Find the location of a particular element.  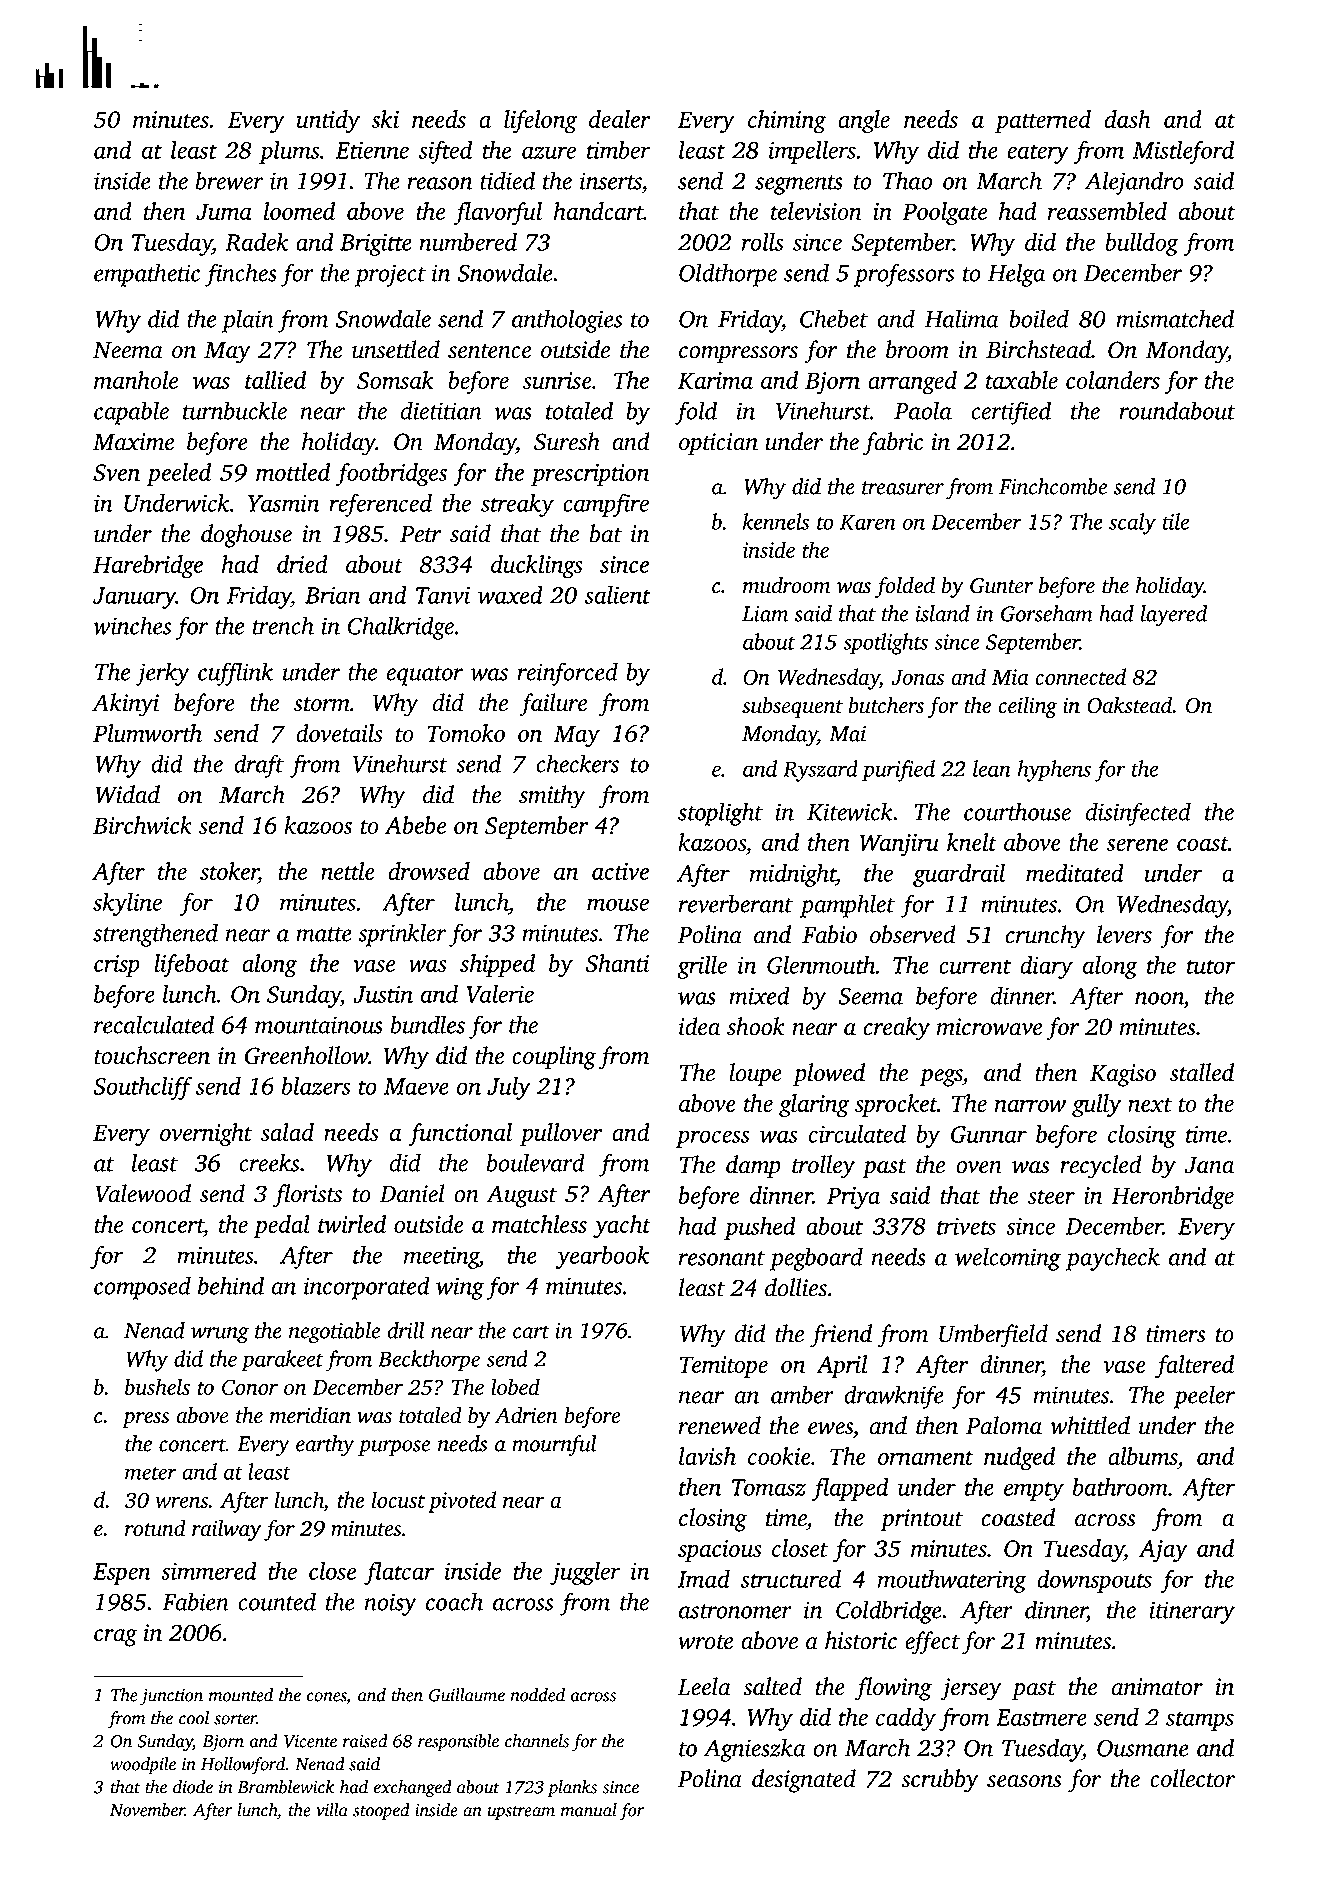

Liam is located at coordinates (765, 614).
